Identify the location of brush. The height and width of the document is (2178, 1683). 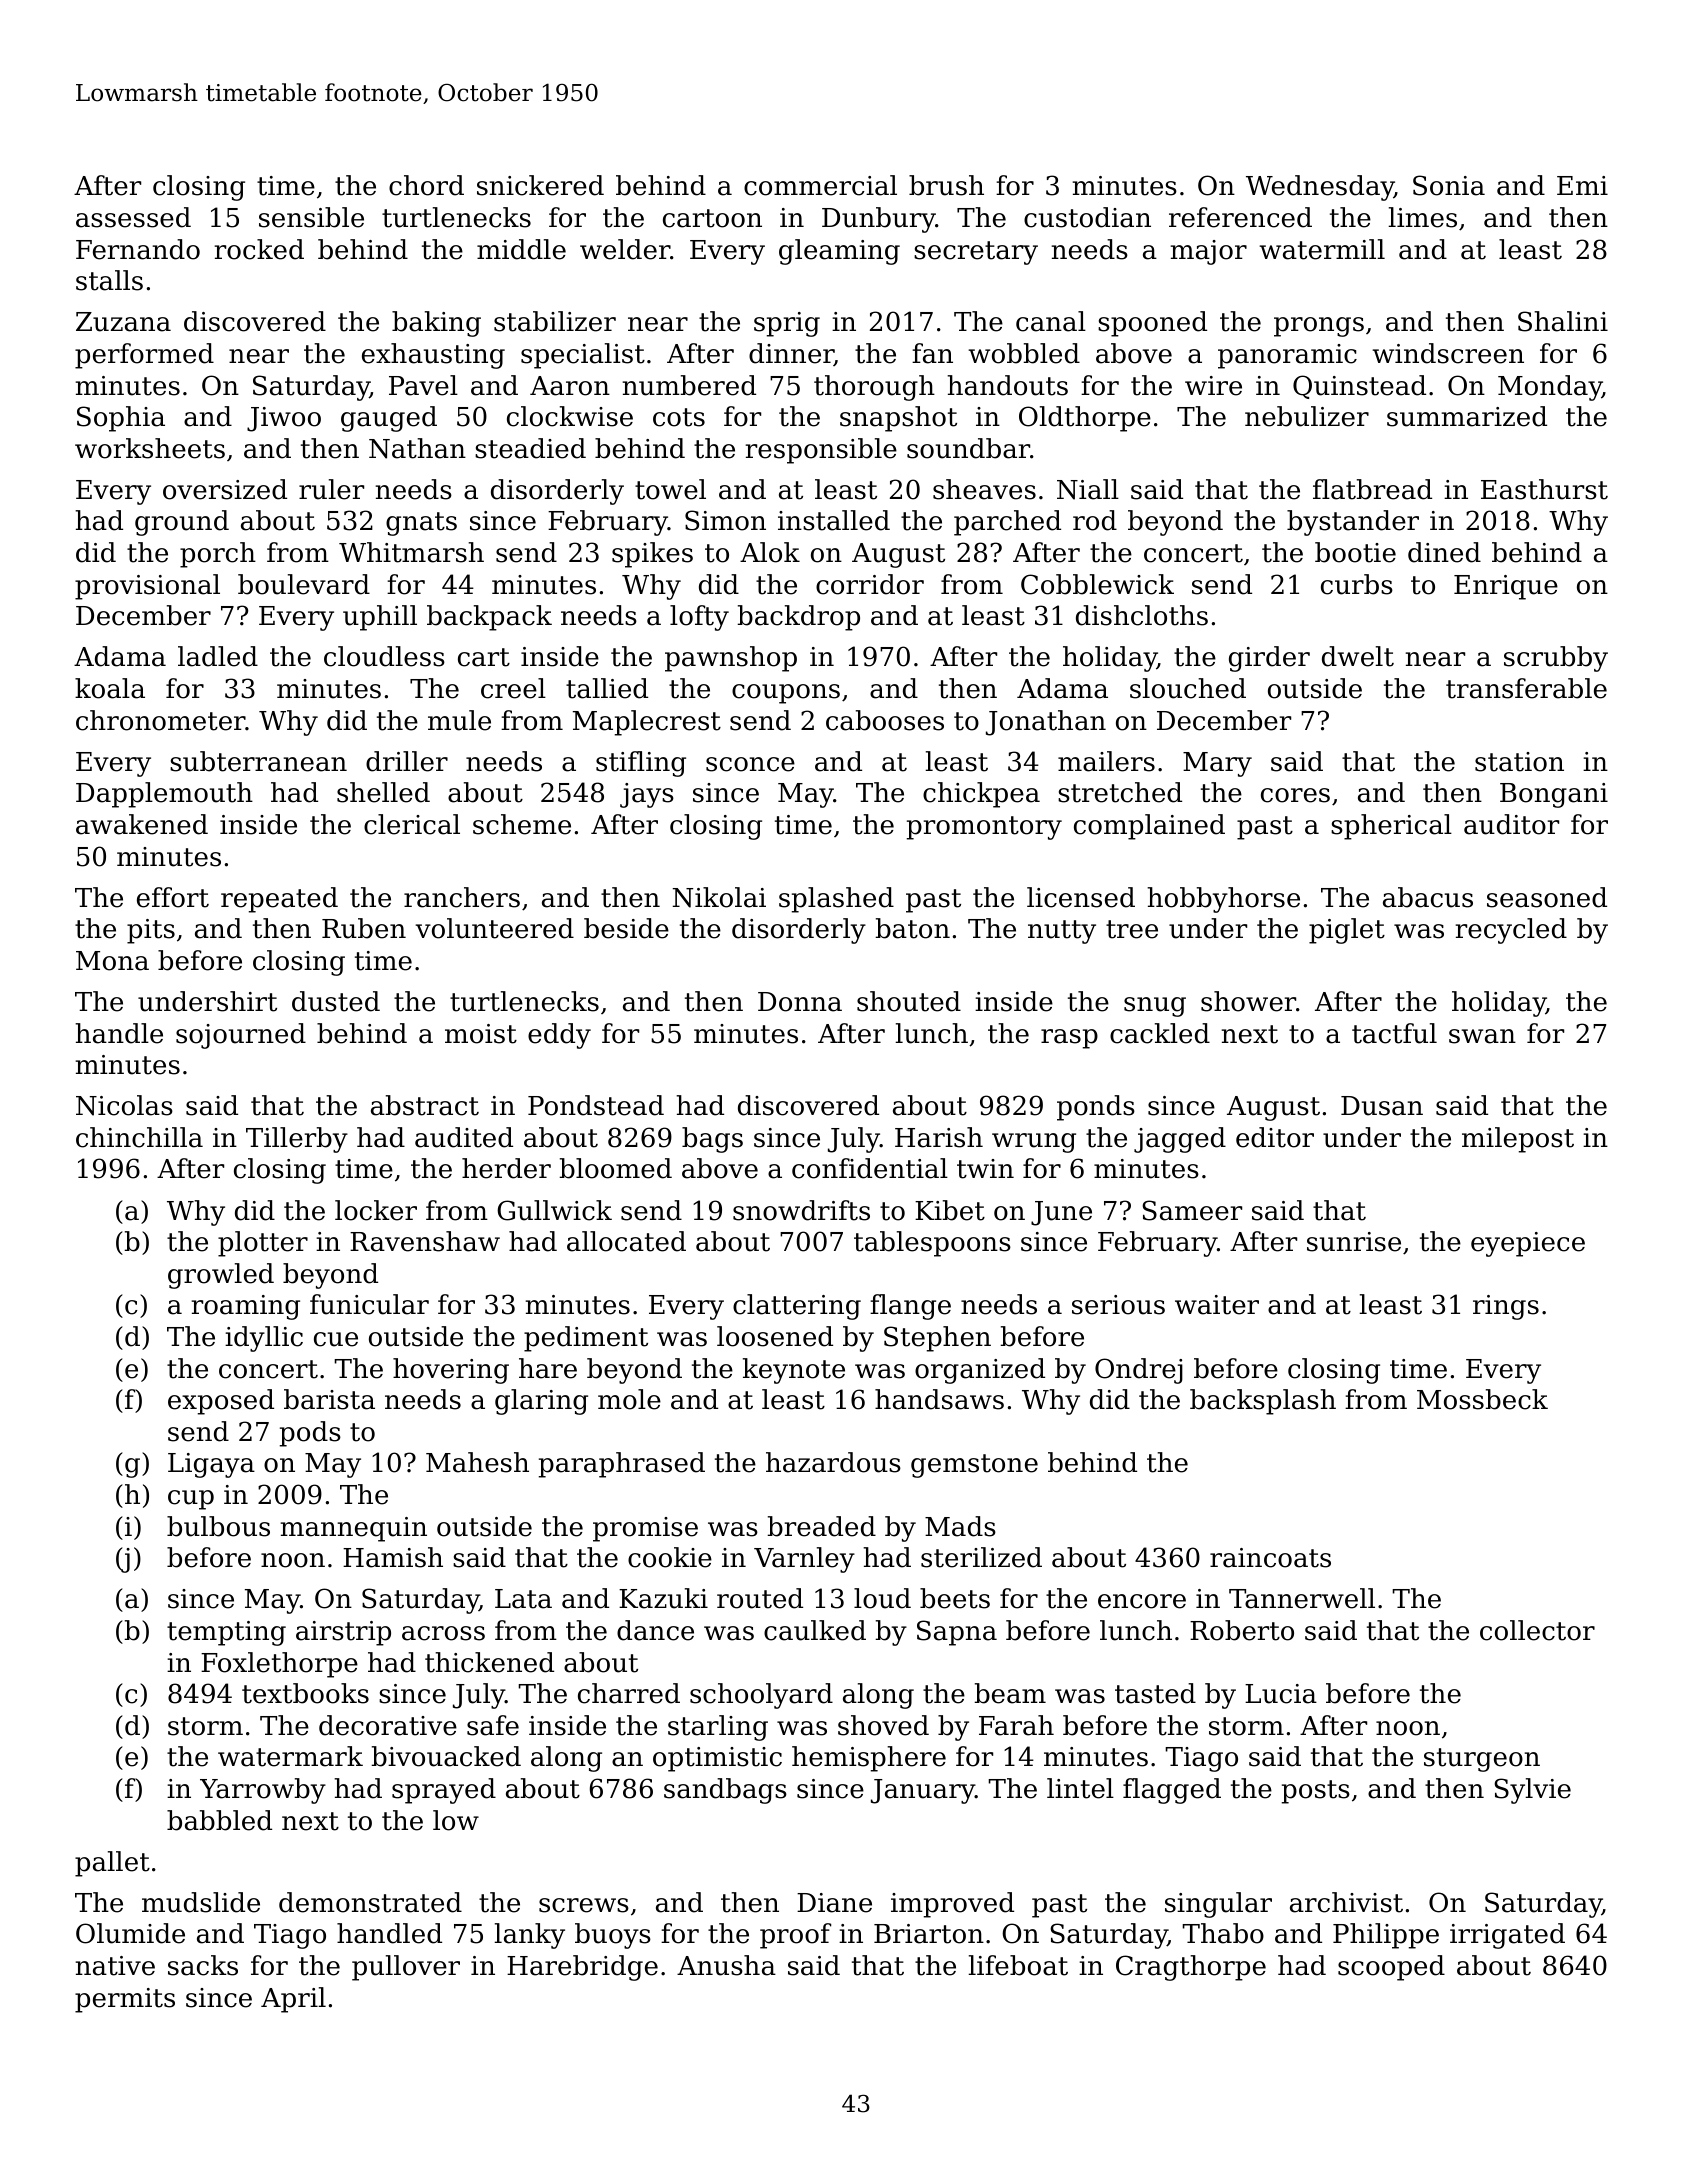
(946, 185).
